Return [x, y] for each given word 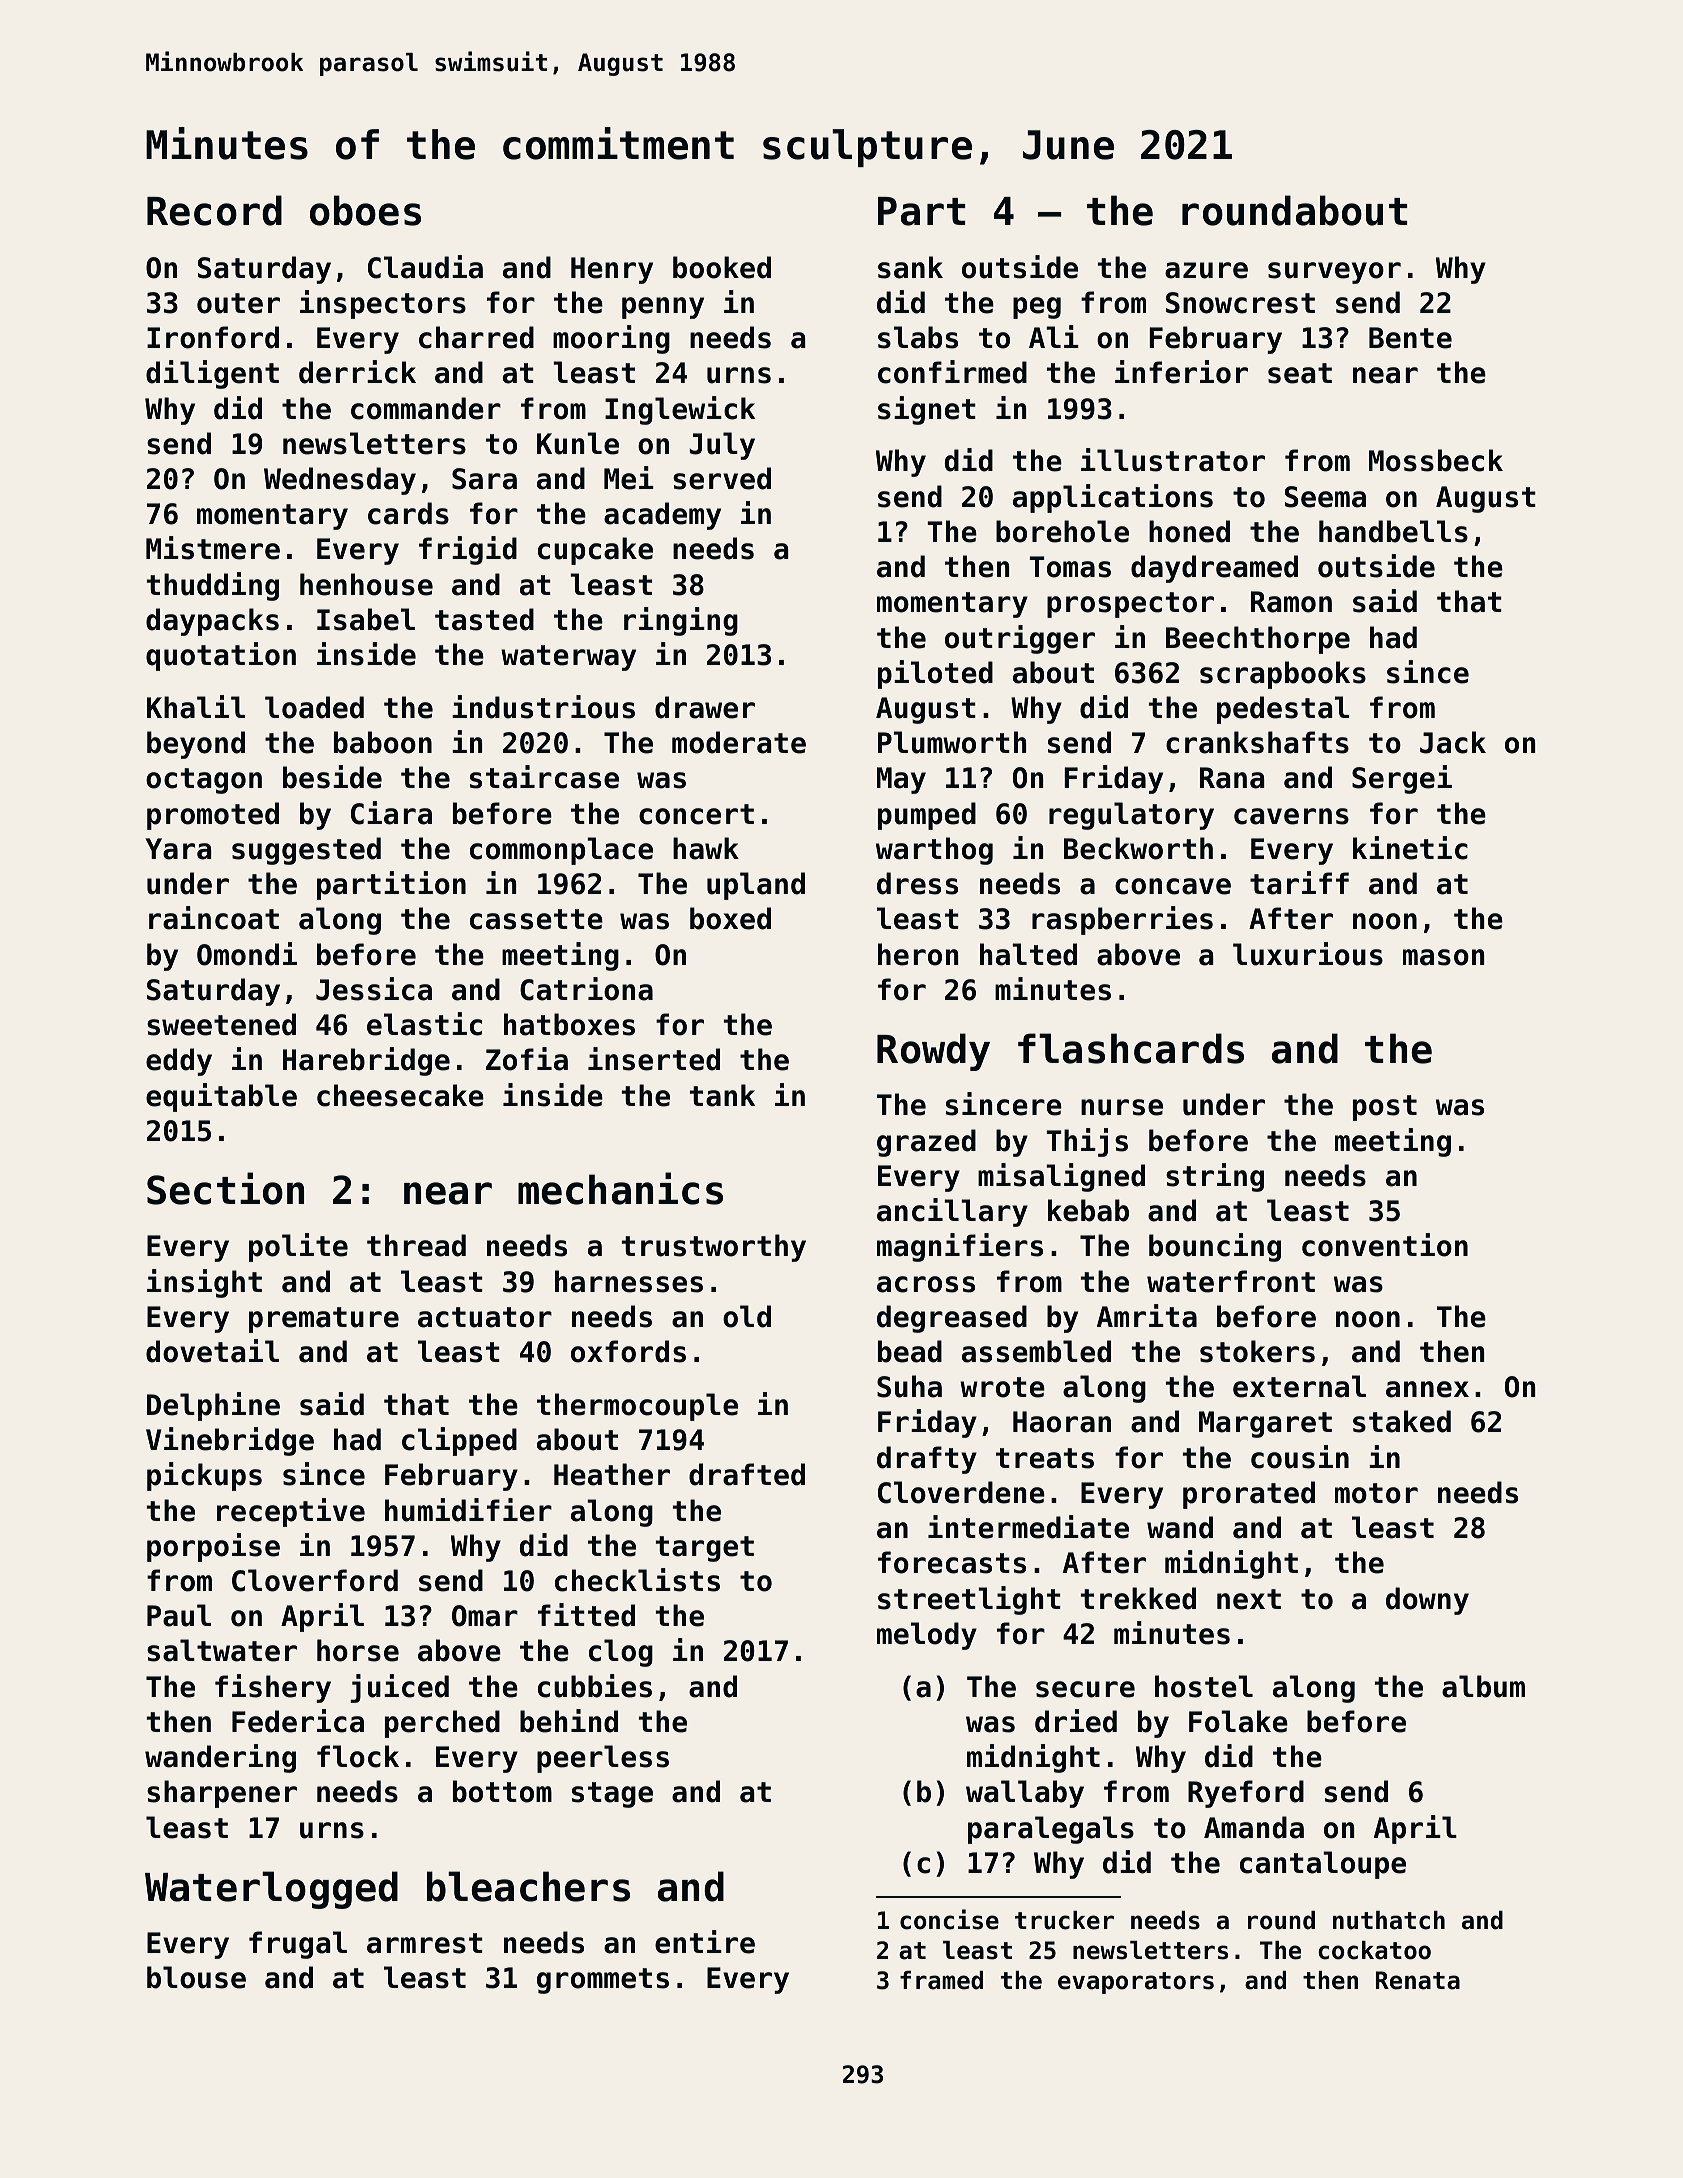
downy [1427, 1601]
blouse [196, 1977]
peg [1037, 308]
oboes [365, 210]
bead [910, 1351]
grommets [603, 1981]
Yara [178, 849]
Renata [1418, 1980]
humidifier [468, 1510]
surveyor [1334, 273]
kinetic [1410, 848]
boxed [730, 918]
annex [1427, 1389]
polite [298, 1247]
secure [1085, 1689]
